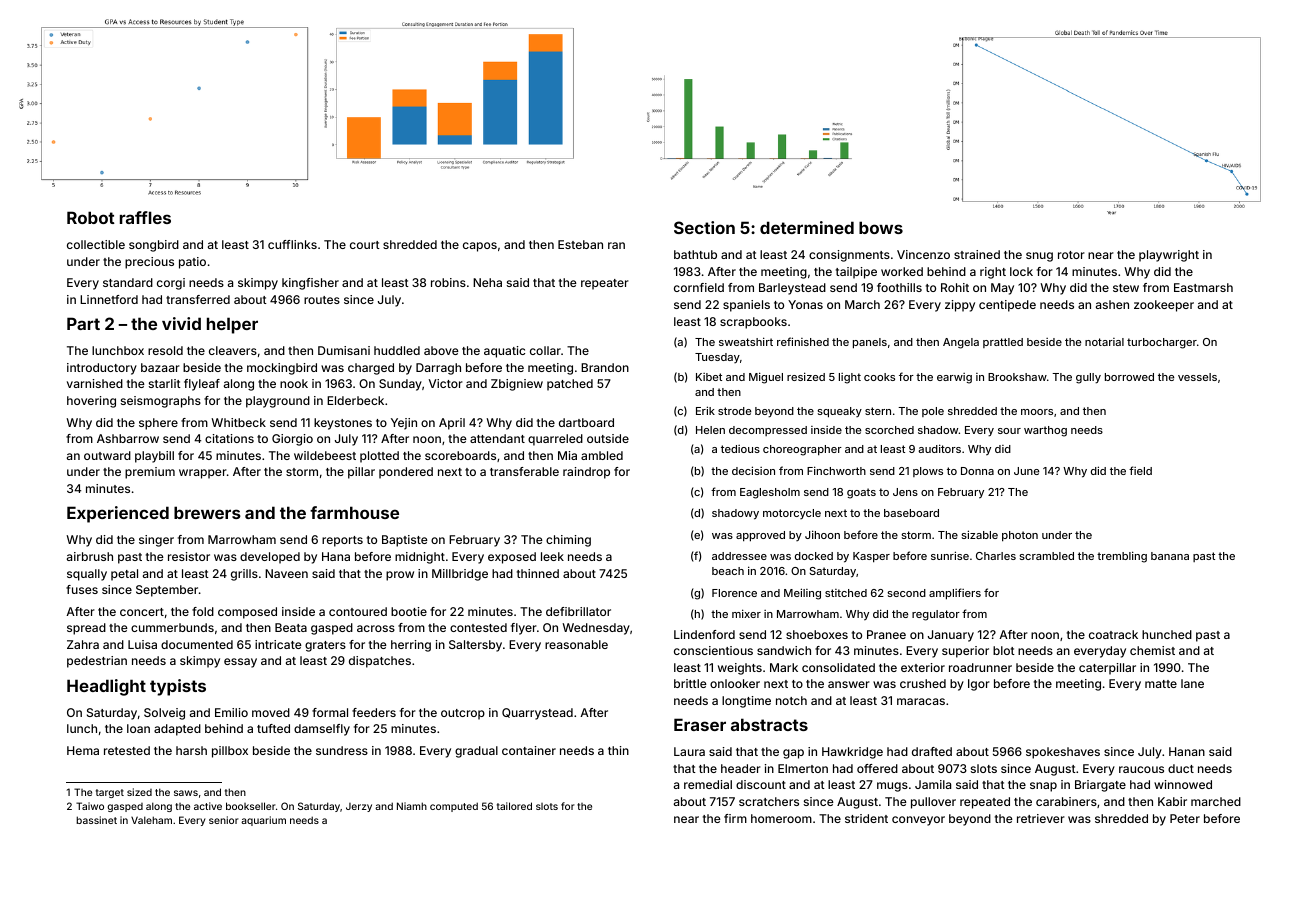 The width and height of the page is (1308, 924). I want to click on Lindenford, so click(704, 634).
